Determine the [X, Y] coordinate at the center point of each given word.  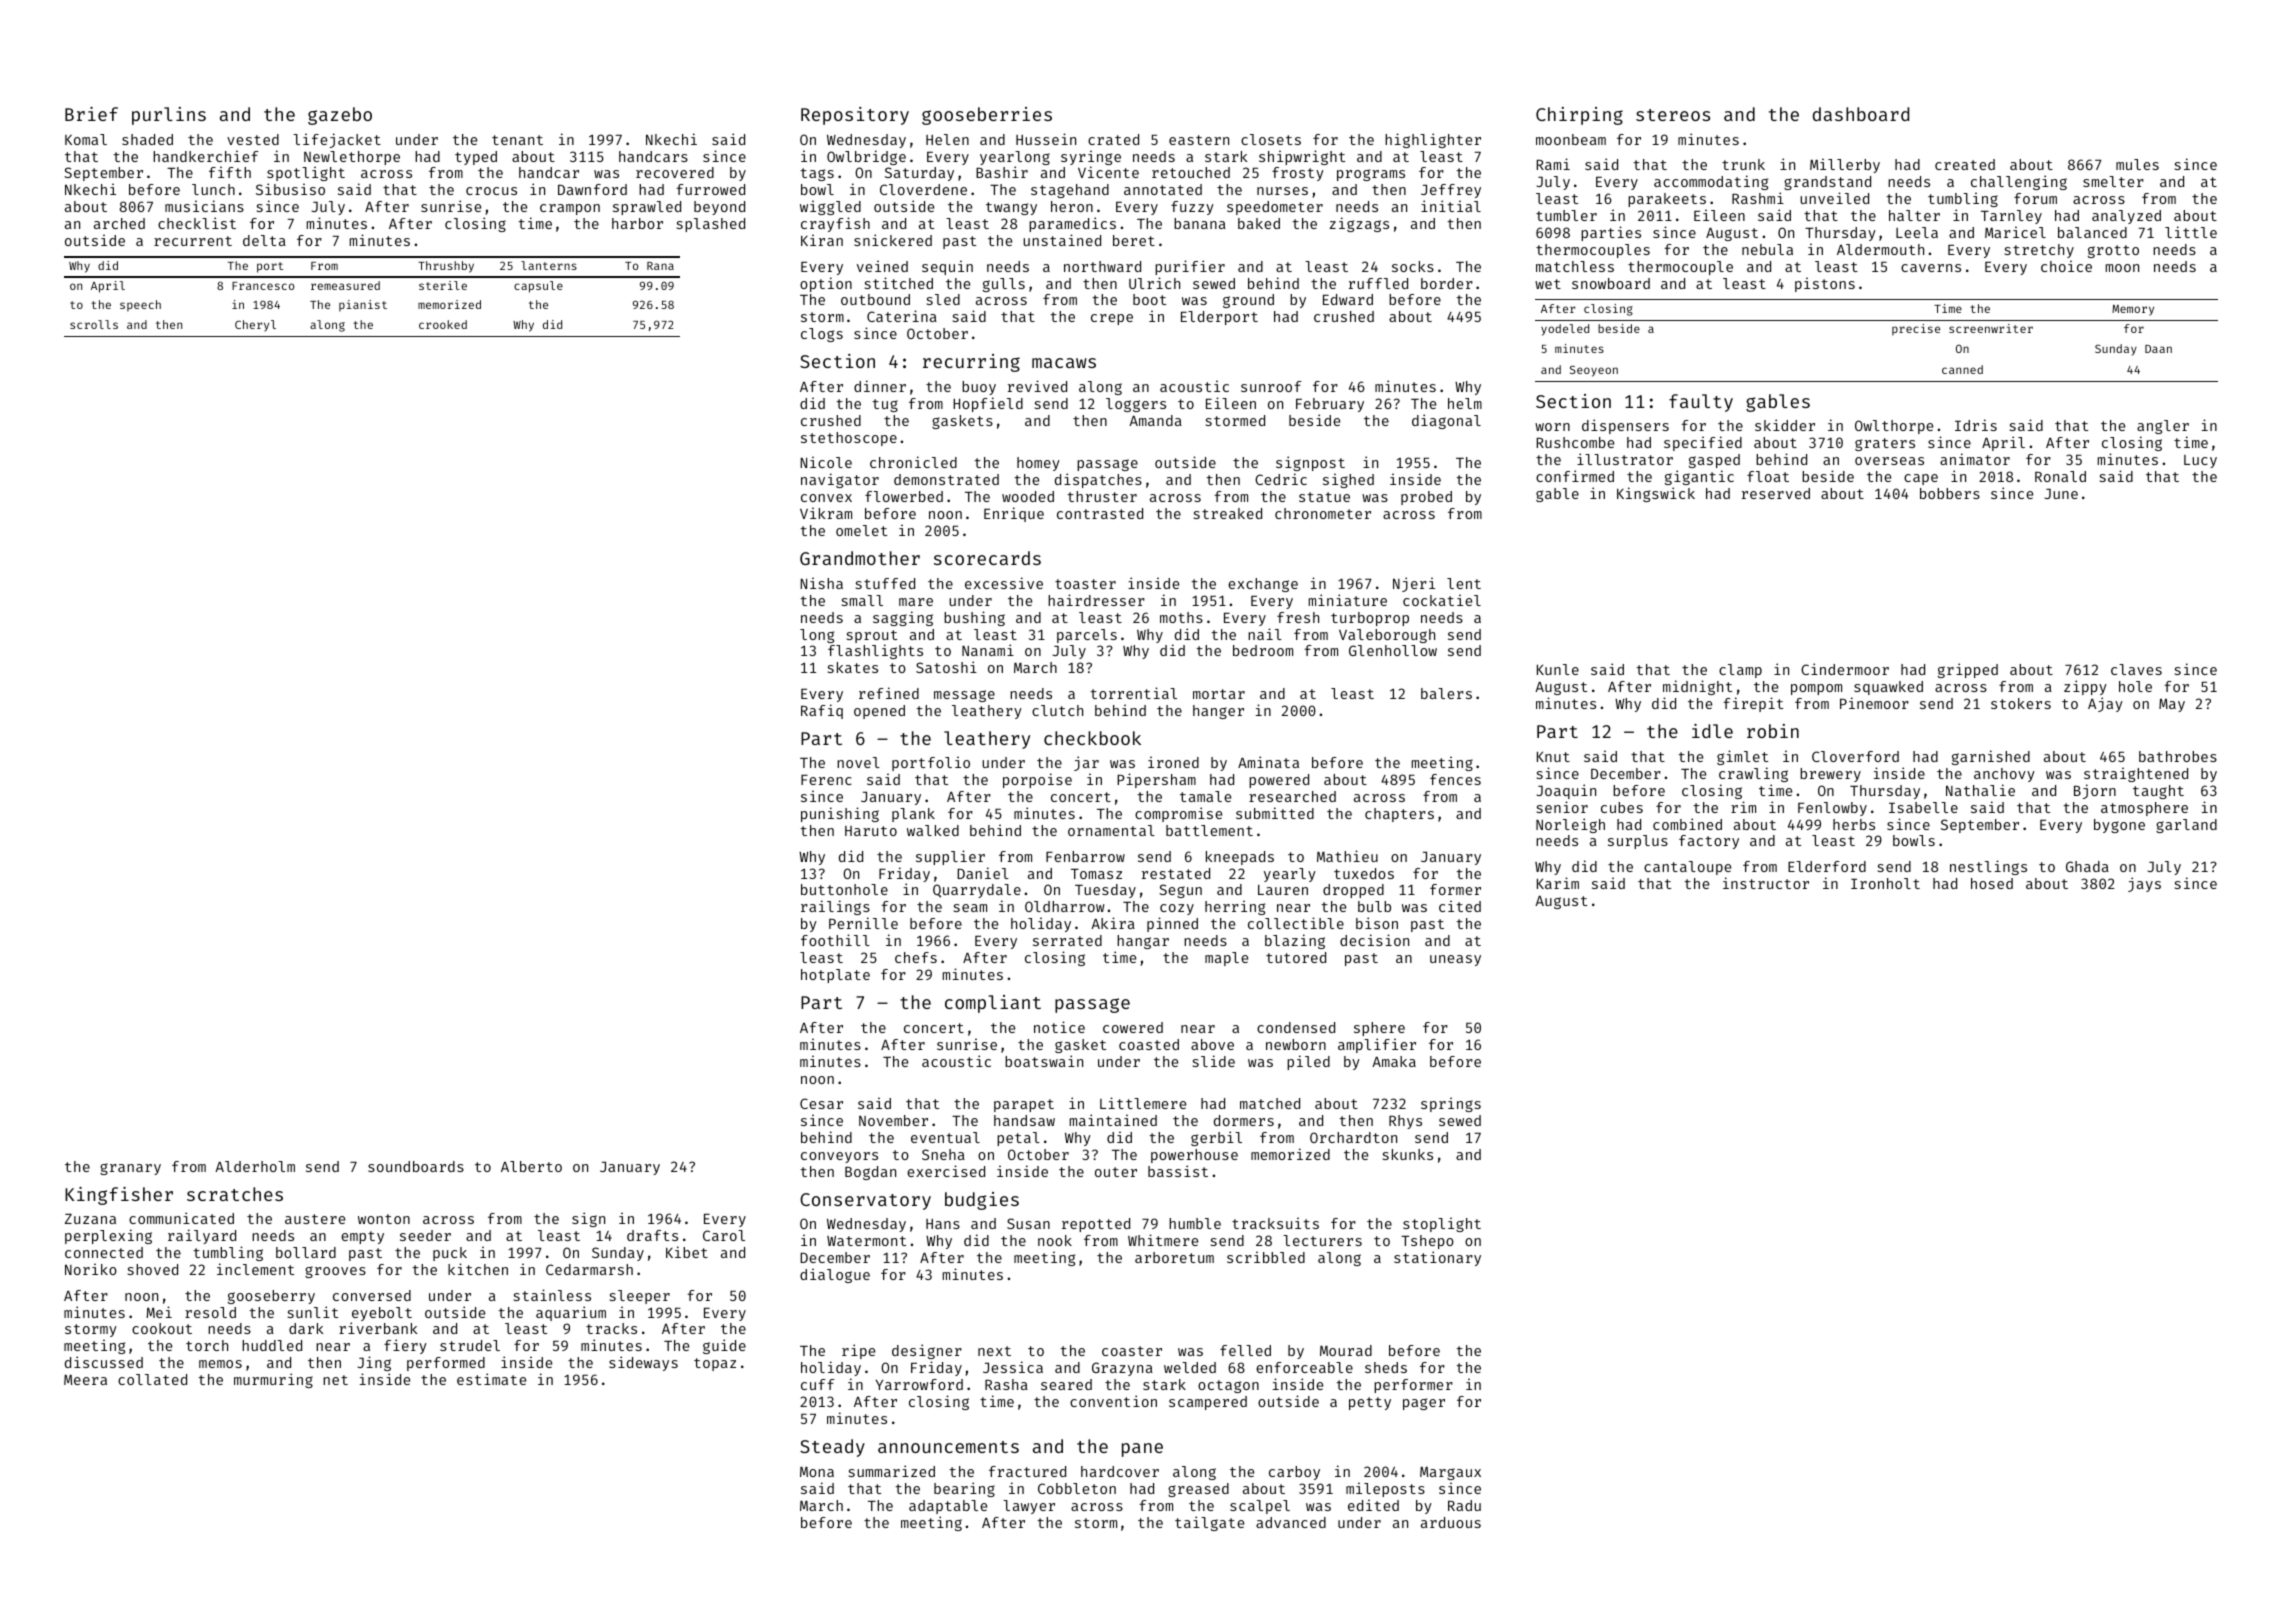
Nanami [988, 650]
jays [2144, 884]
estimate [491, 1379]
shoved [153, 1269]
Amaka [1394, 1061]
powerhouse [1194, 1156]
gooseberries [987, 116]
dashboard [1861, 114]
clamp [1740, 671]
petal [1018, 1139]
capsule [538, 287]
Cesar [821, 1103]
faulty [1701, 403]
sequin [947, 267]
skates [853, 667]
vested [253, 139]
